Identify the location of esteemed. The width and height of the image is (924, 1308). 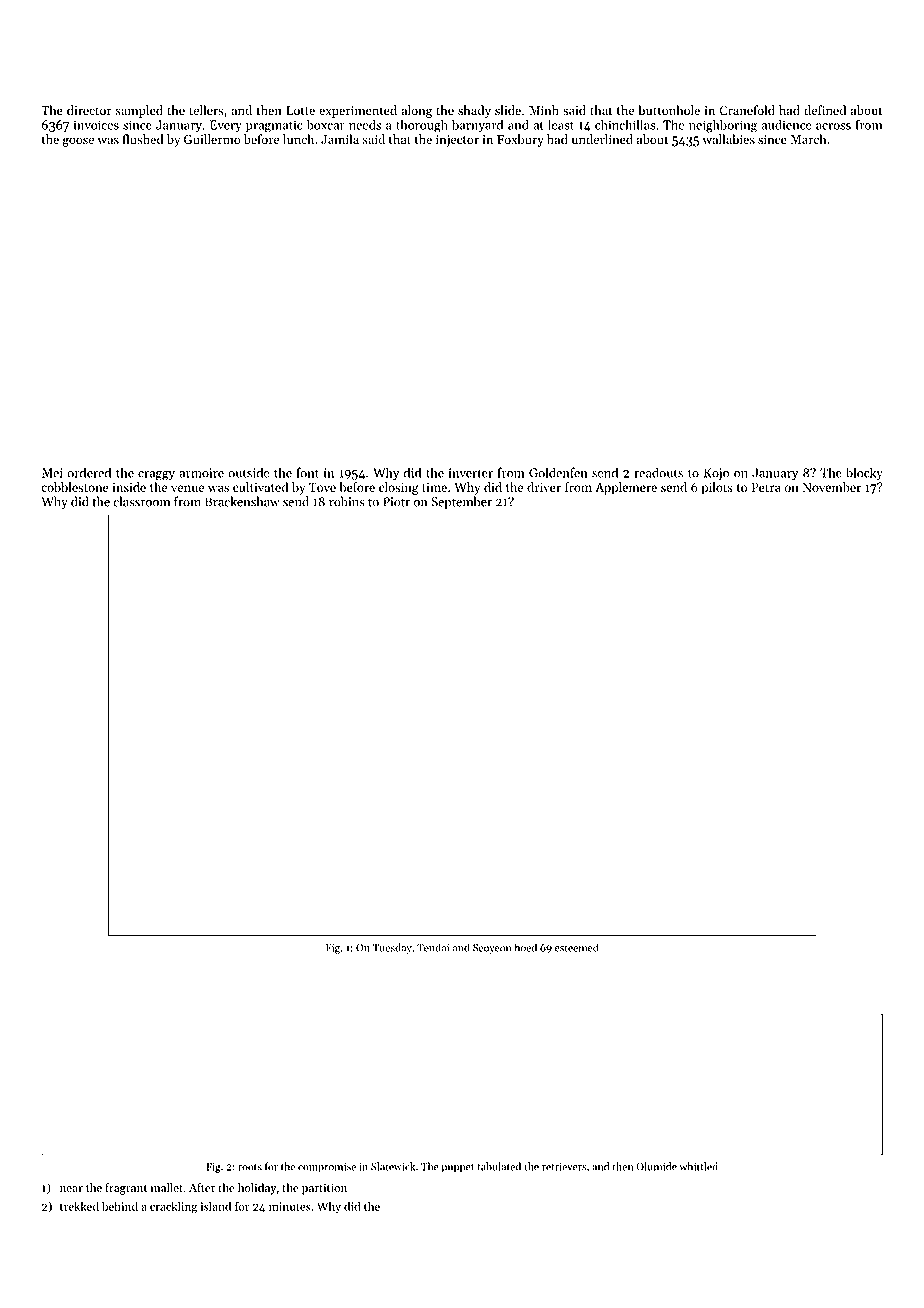
(577, 947).
